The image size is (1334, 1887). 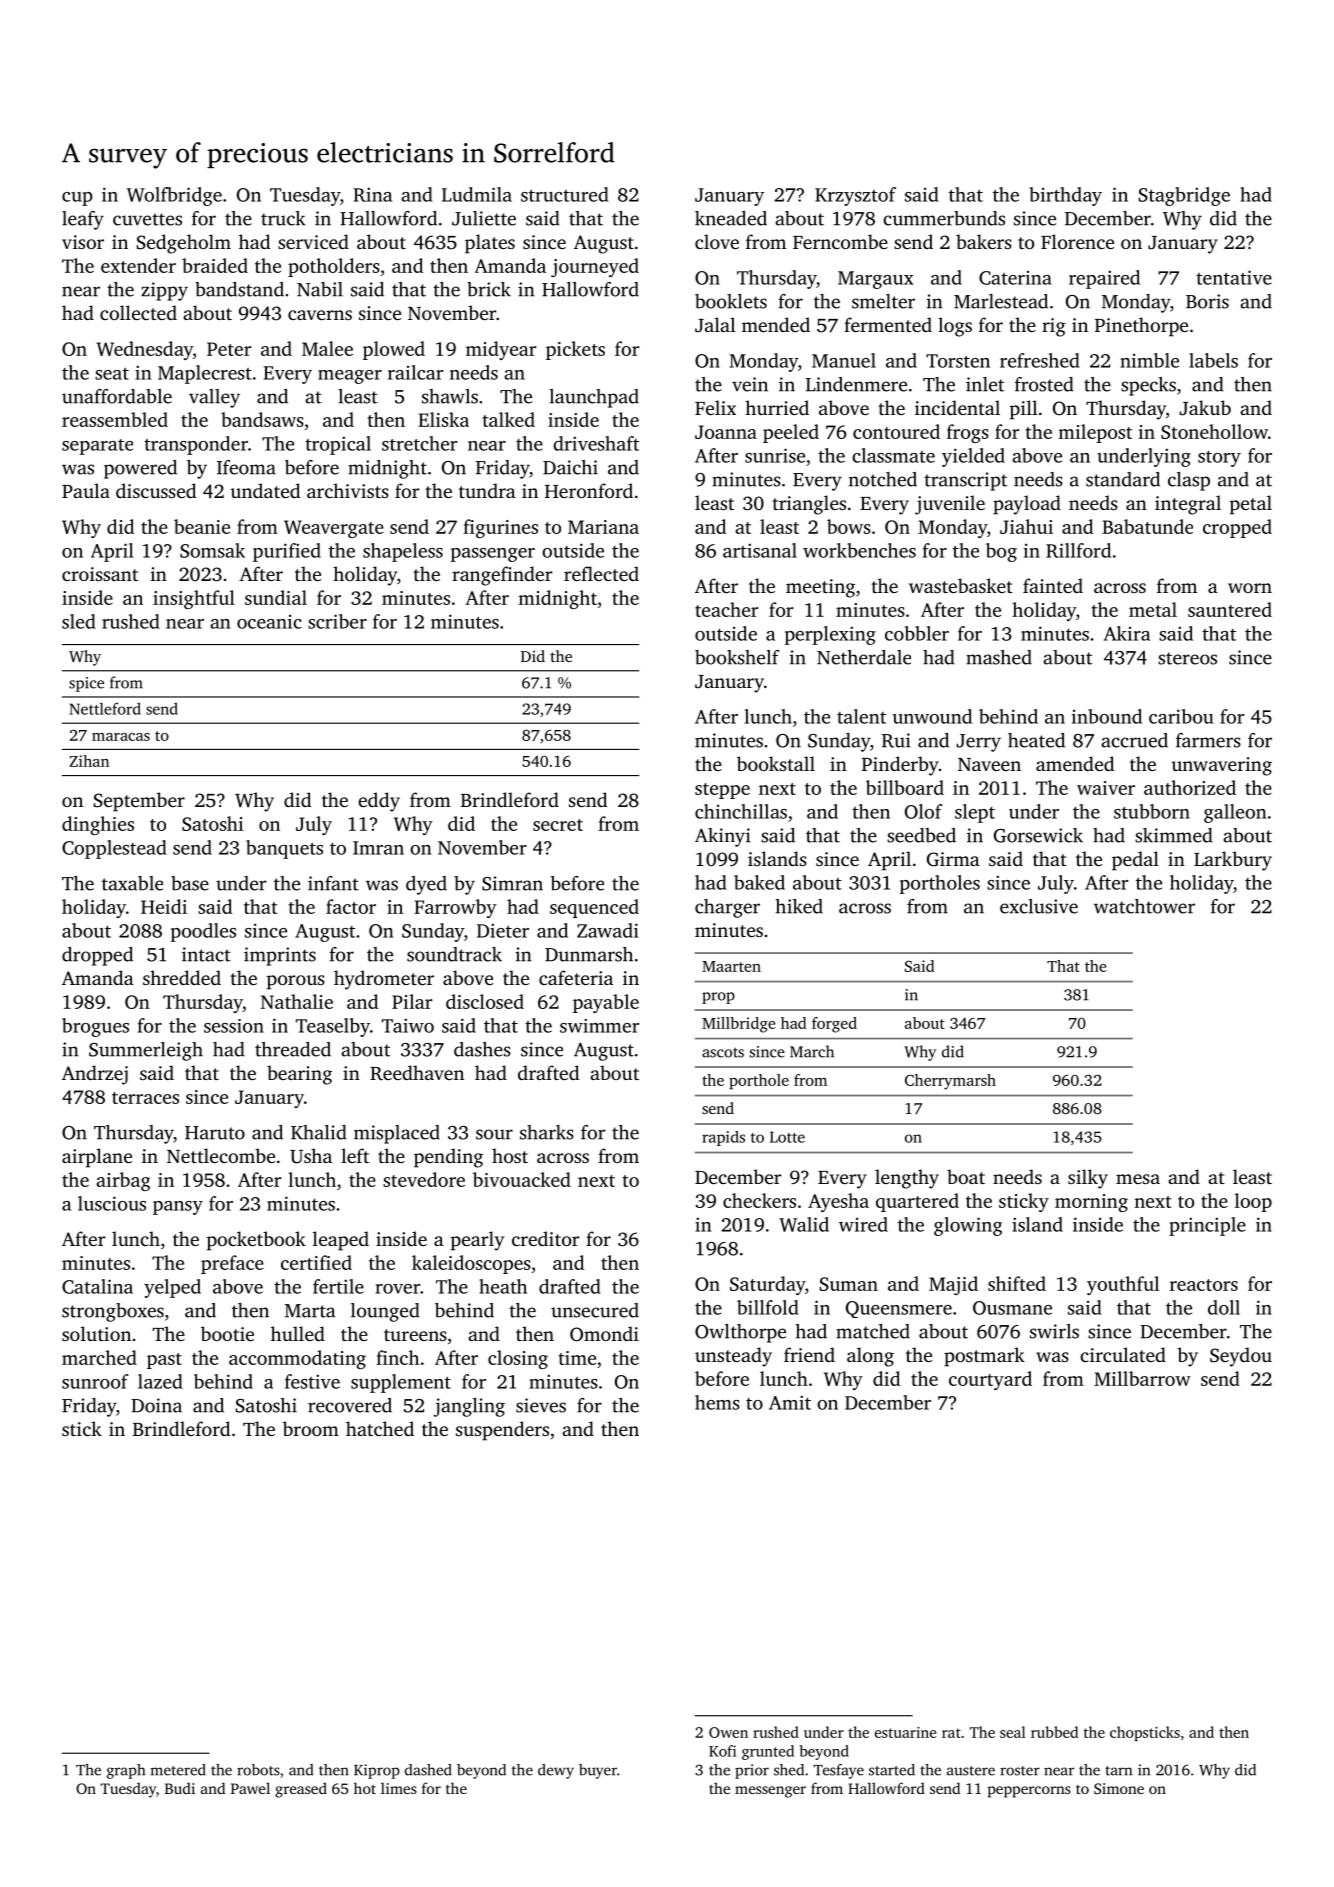 I want to click on seat, so click(x=112, y=373).
